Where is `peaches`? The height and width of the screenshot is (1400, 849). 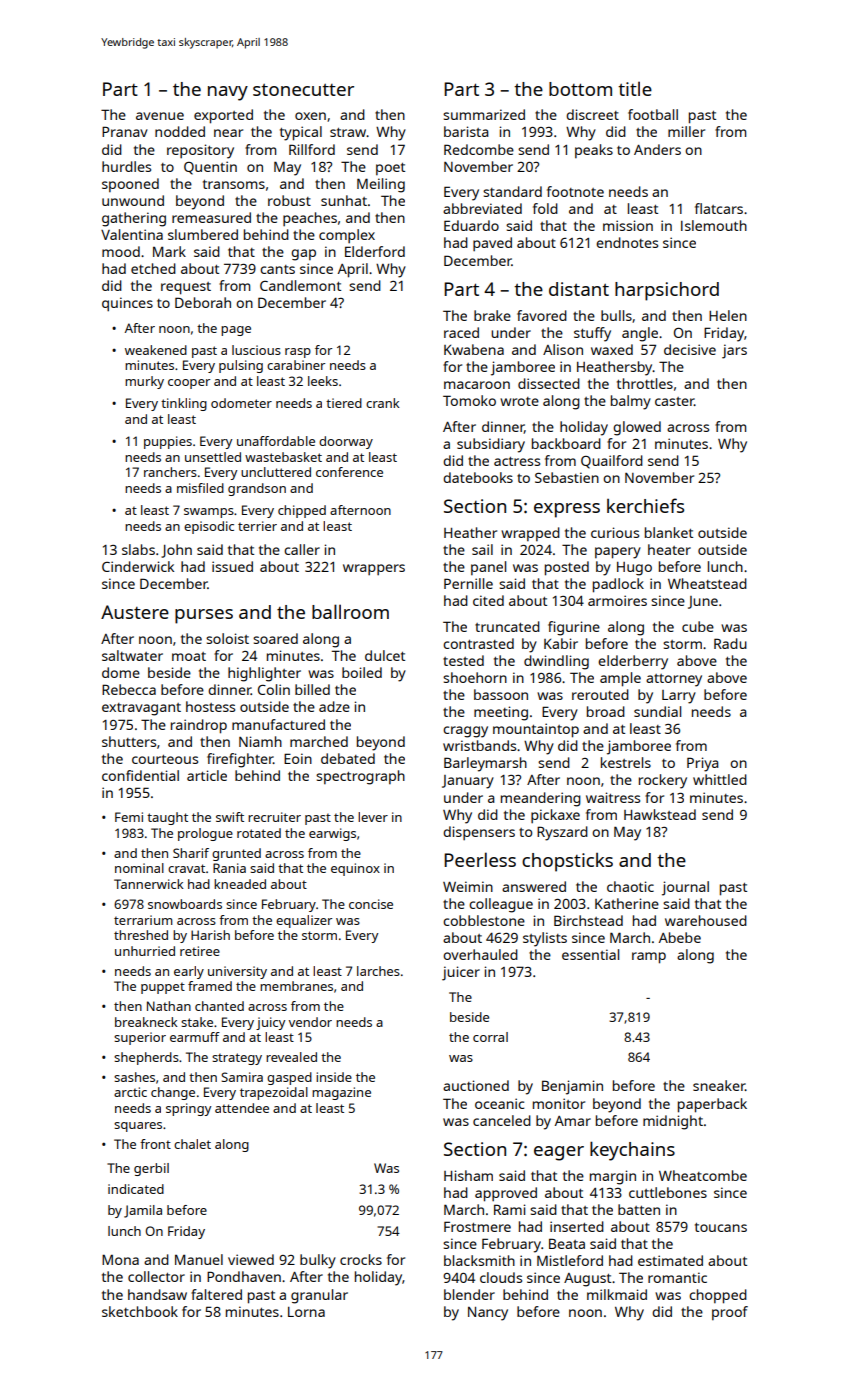 peaches is located at coordinates (310, 219).
